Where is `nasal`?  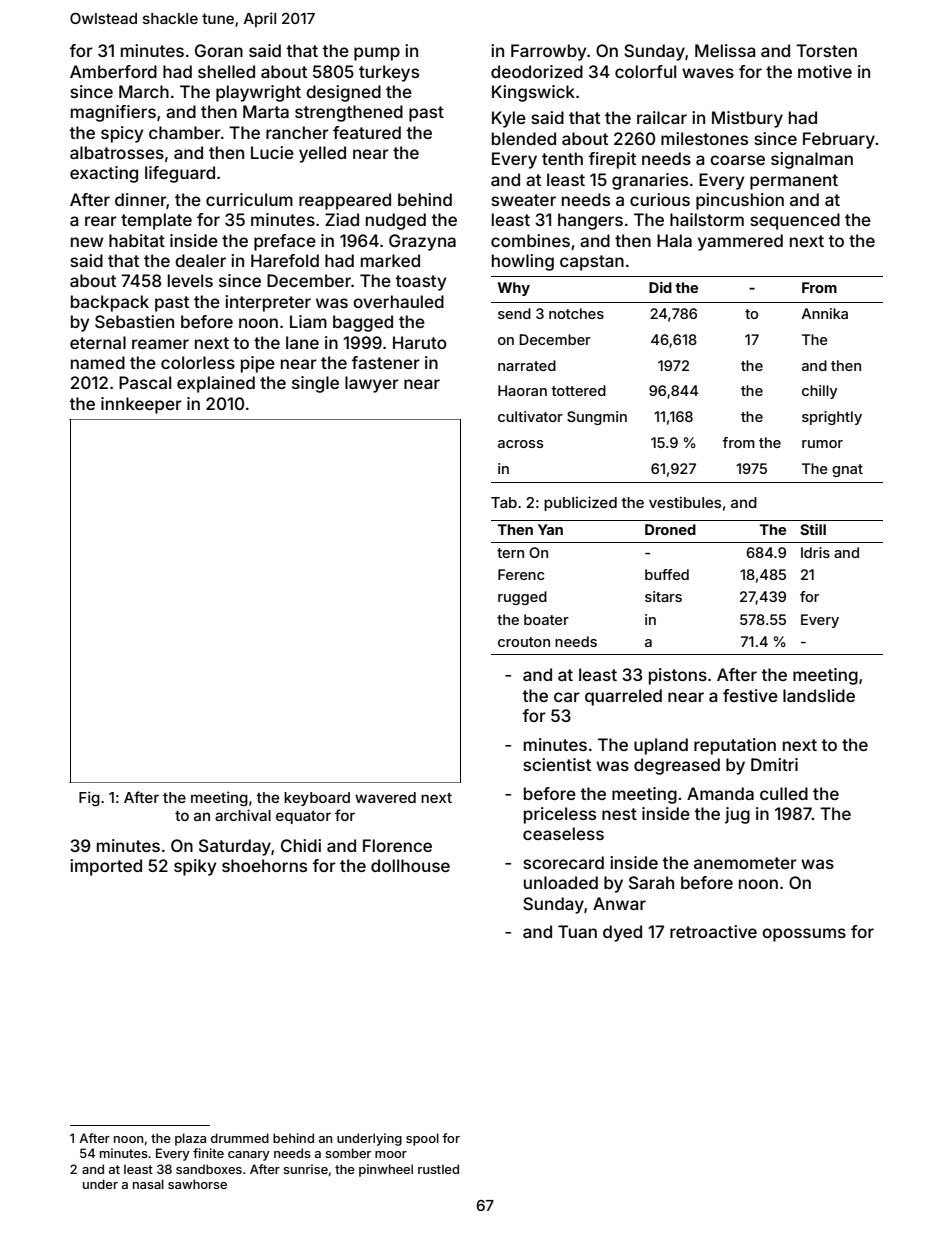
nasal is located at coordinates (148, 1184).
